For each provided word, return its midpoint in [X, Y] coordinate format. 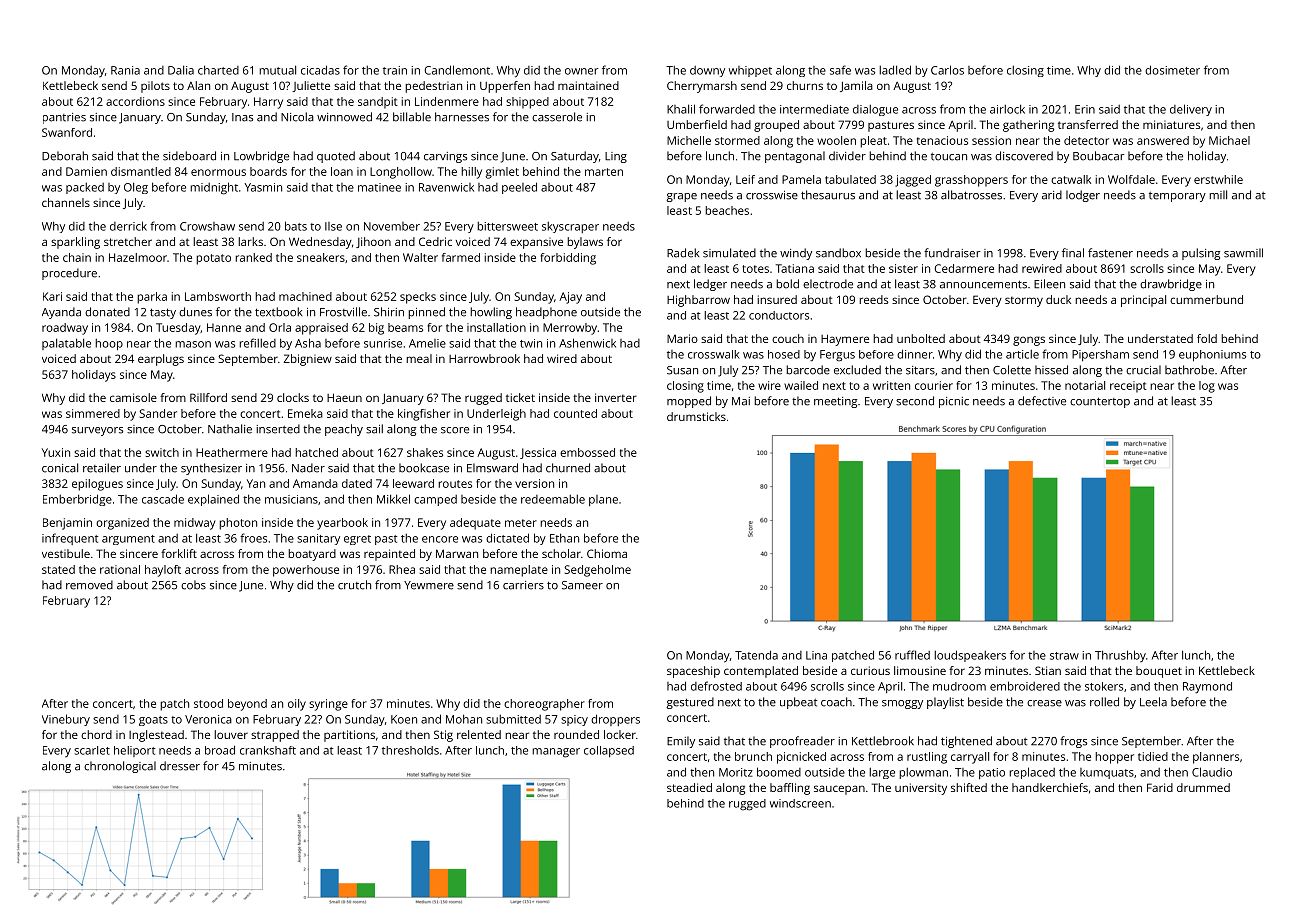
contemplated [761, 672]
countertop [1100, 402]
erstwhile [1218, 179]
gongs [1029, 341]
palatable [66, 344]
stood [208, 703]
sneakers [321, 257]
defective [1042, 401]
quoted [336, 157]
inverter [616, 397]
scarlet [92, 750]
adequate [475, 524]
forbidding [568, 259]
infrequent [70, 539]
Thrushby [1120, 656]
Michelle [689, 140]
